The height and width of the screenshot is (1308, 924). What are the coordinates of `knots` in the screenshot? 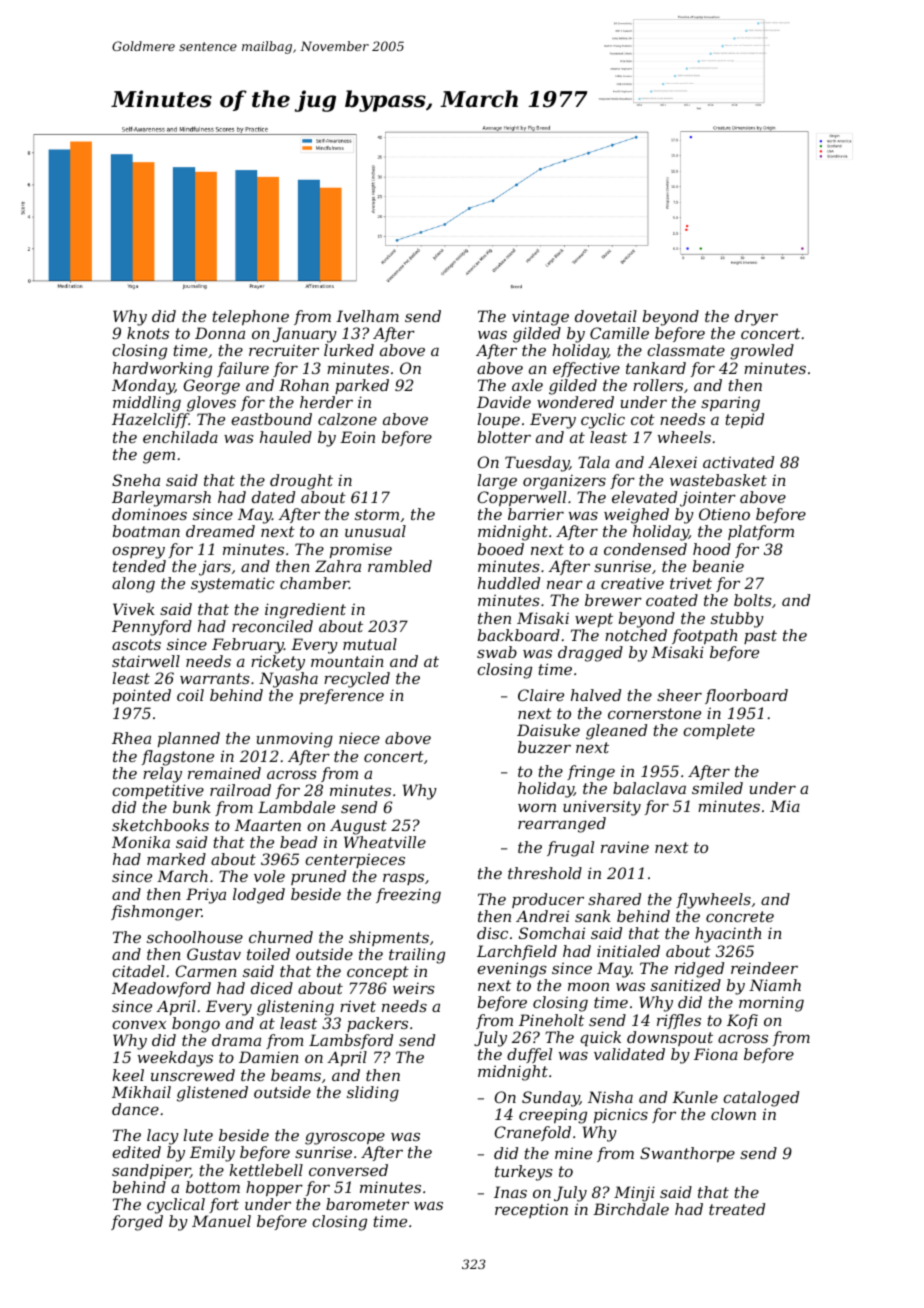 It's located at (148, 333).
